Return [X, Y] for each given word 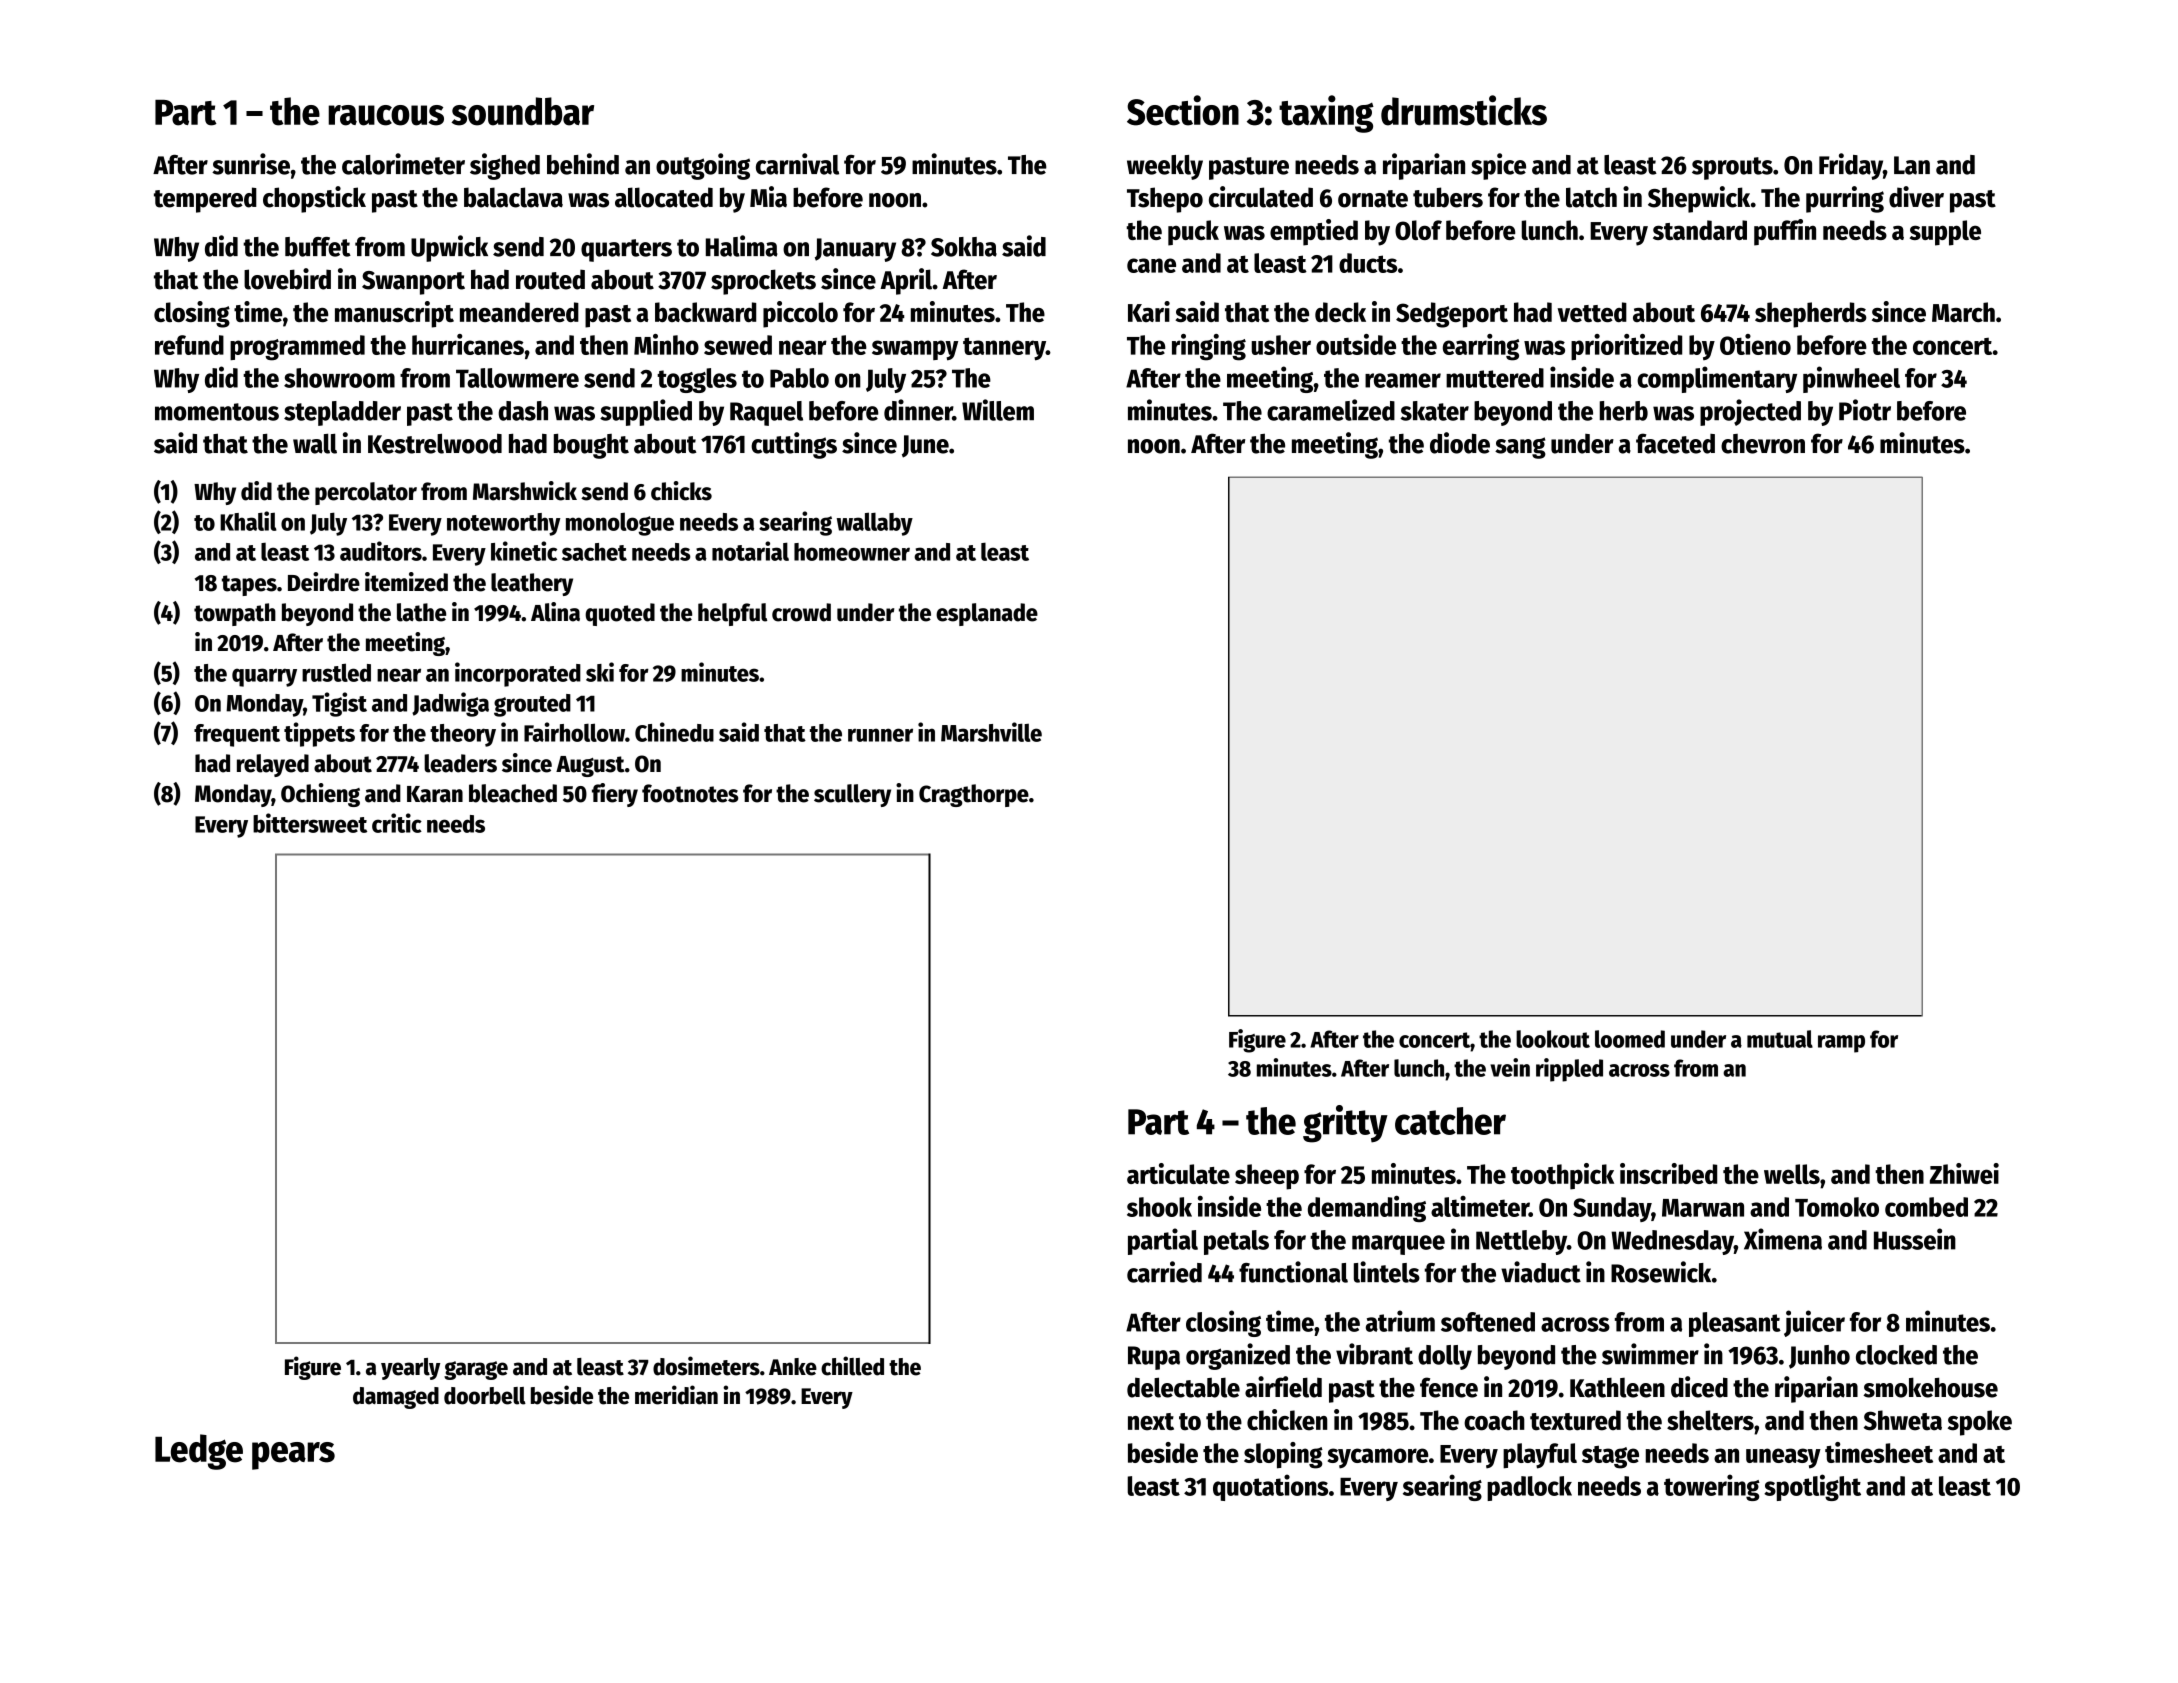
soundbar [522, 111]
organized [1238, 1356]
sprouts [1732, 168]
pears [293, 1456]
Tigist [339, 704]
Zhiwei [1964, 1173]
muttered [1495, 378]
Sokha [964, 247]
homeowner [852, 552]
